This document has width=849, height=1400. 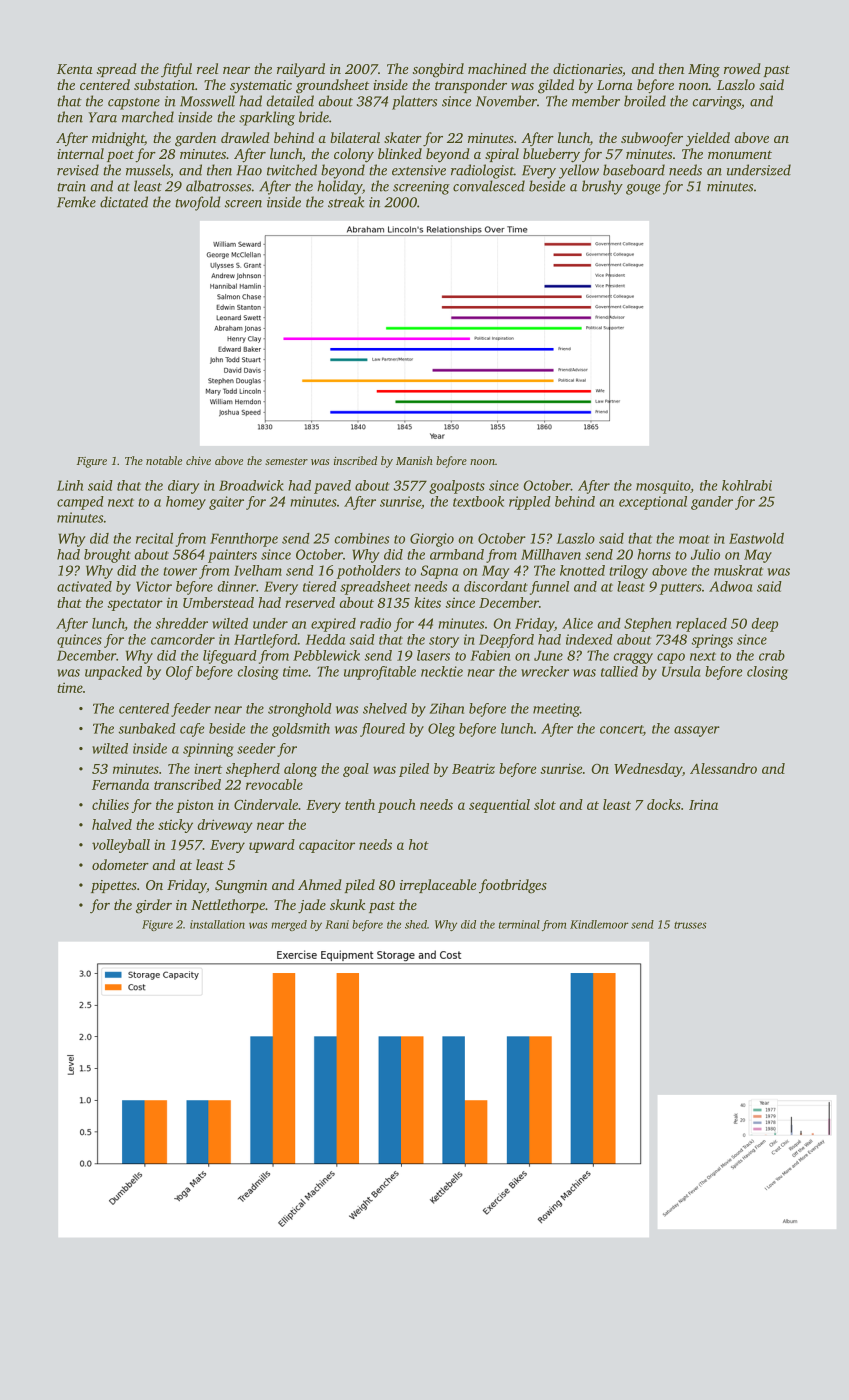 I want to click on Eastwold, so click(x=756, y=538).
